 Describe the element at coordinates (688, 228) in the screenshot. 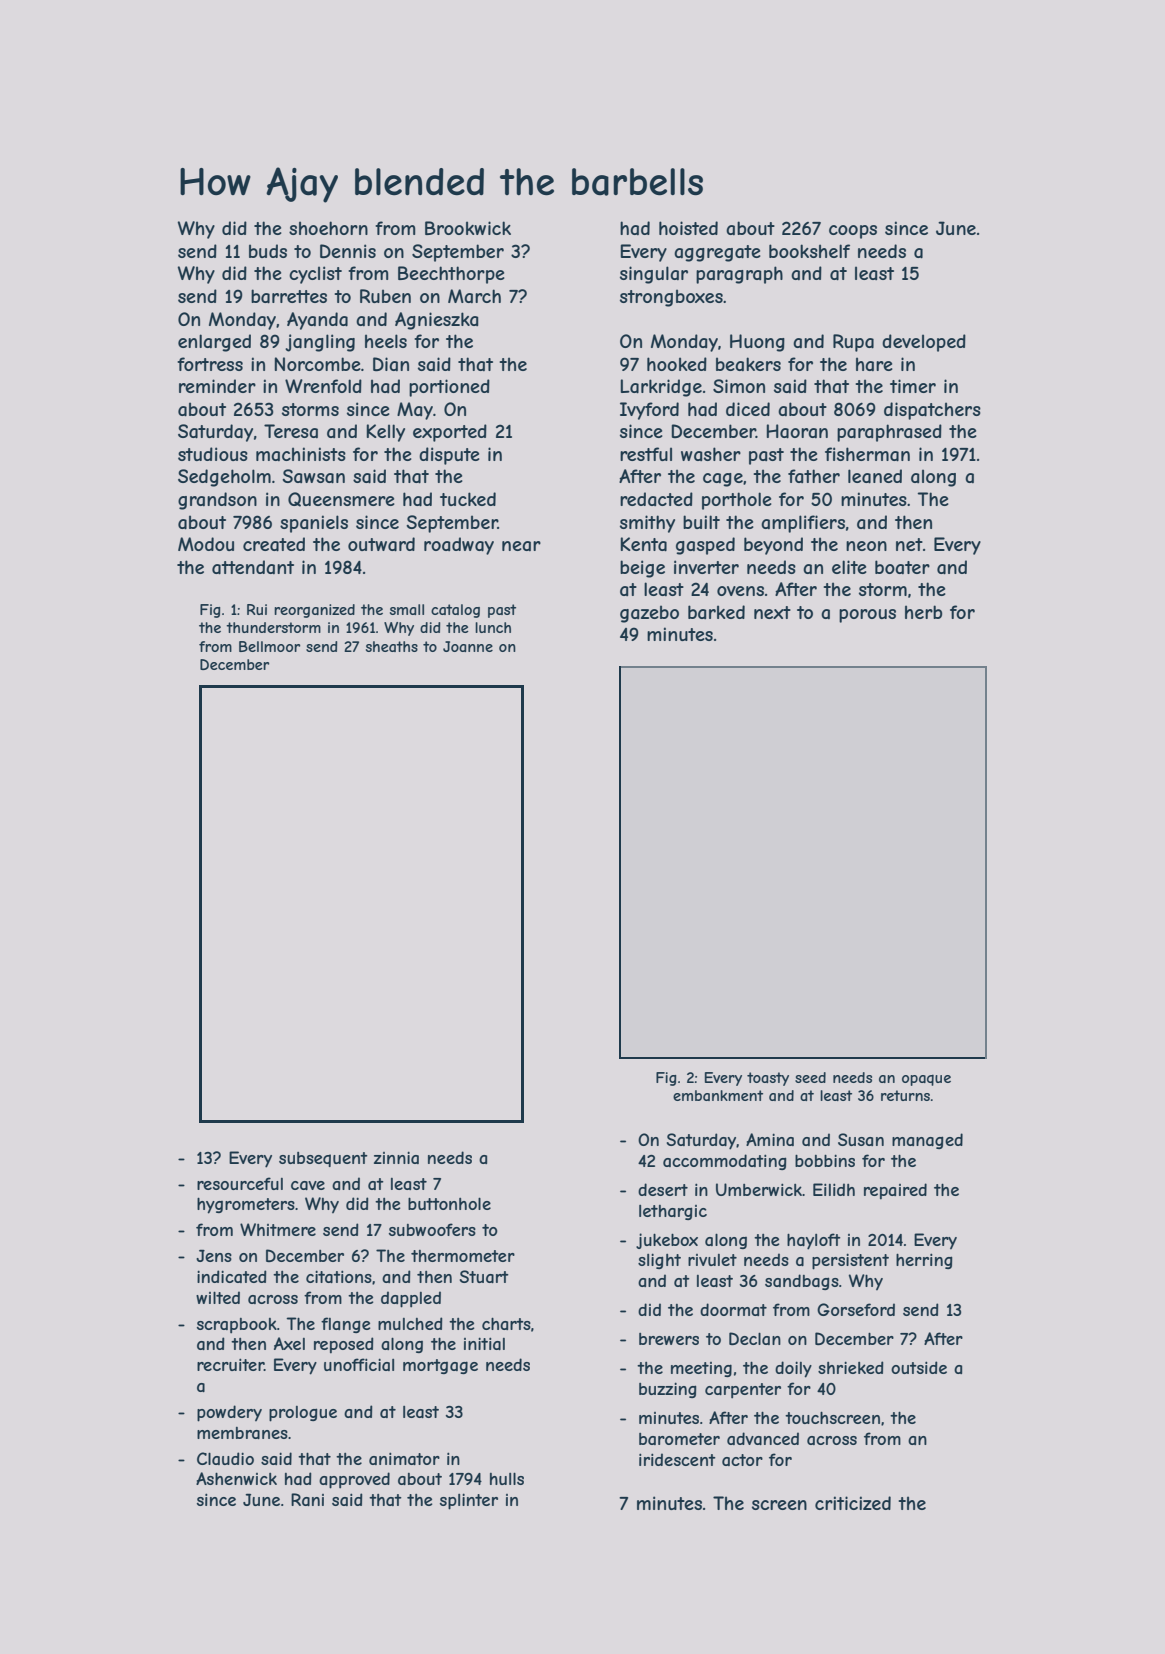

I see `hoisted` at that location.
